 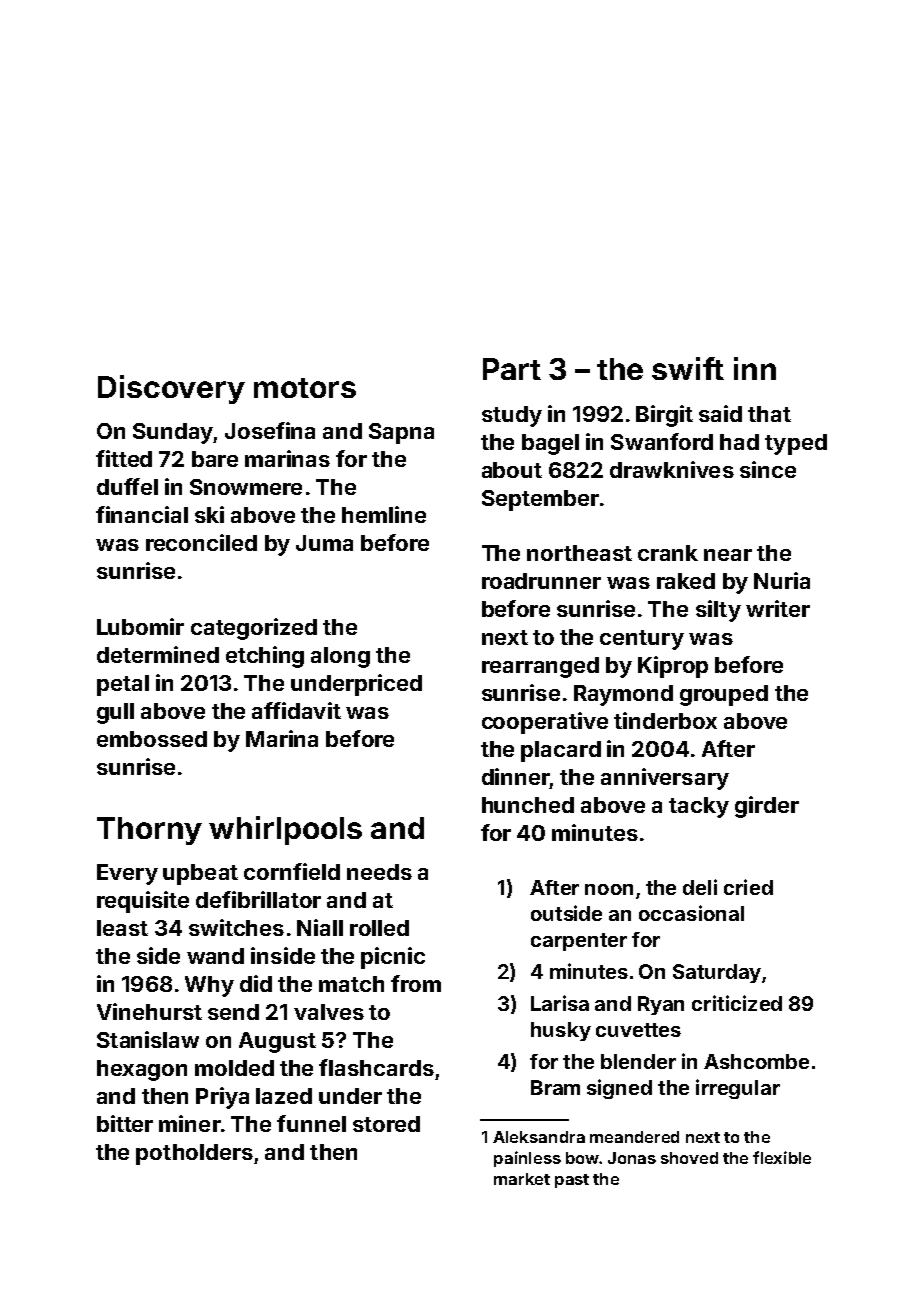 I want to click on roadrunner, so click(x=541, y=581).
